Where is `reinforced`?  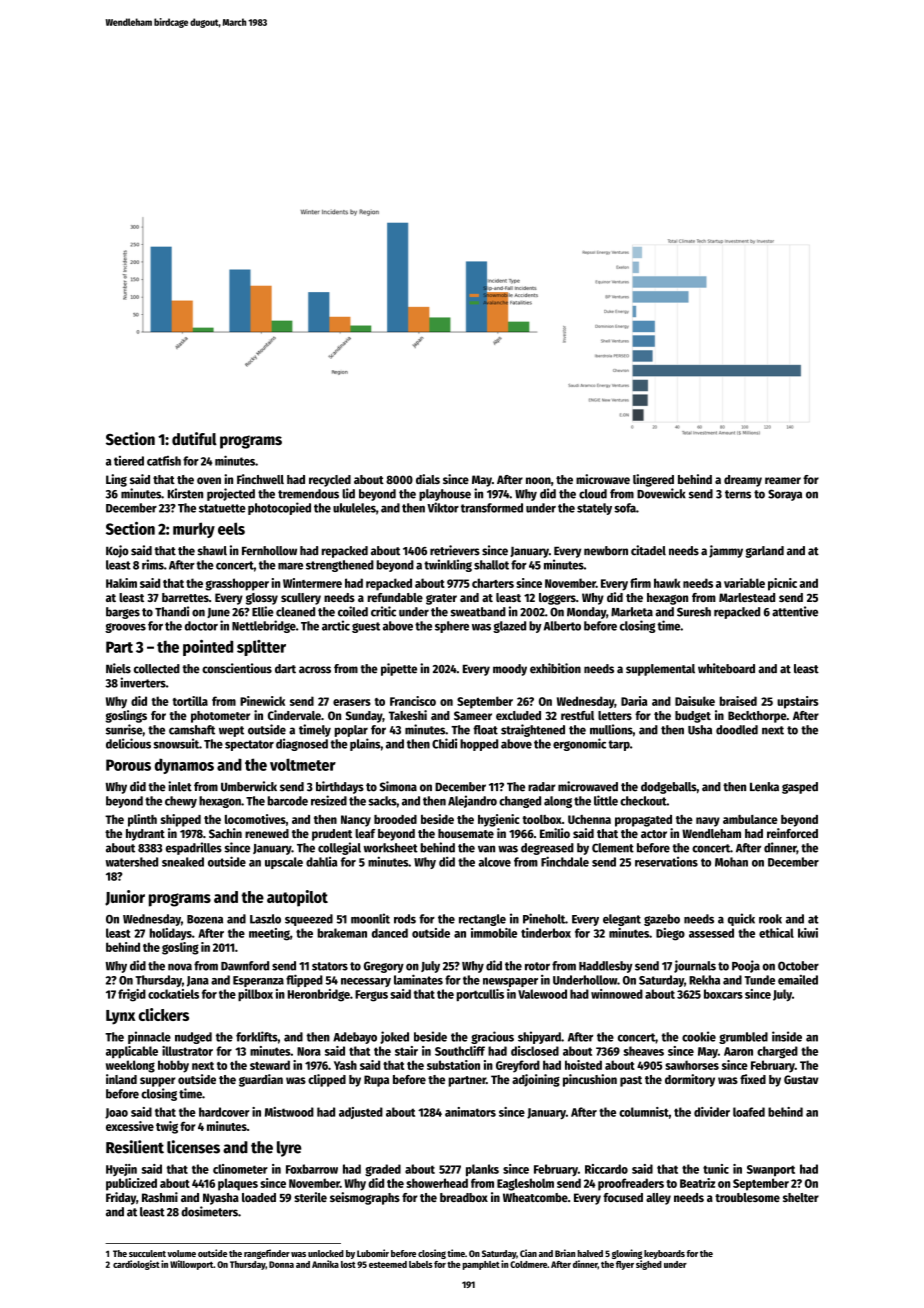
reinforced is located at coordinates (792, 833).
